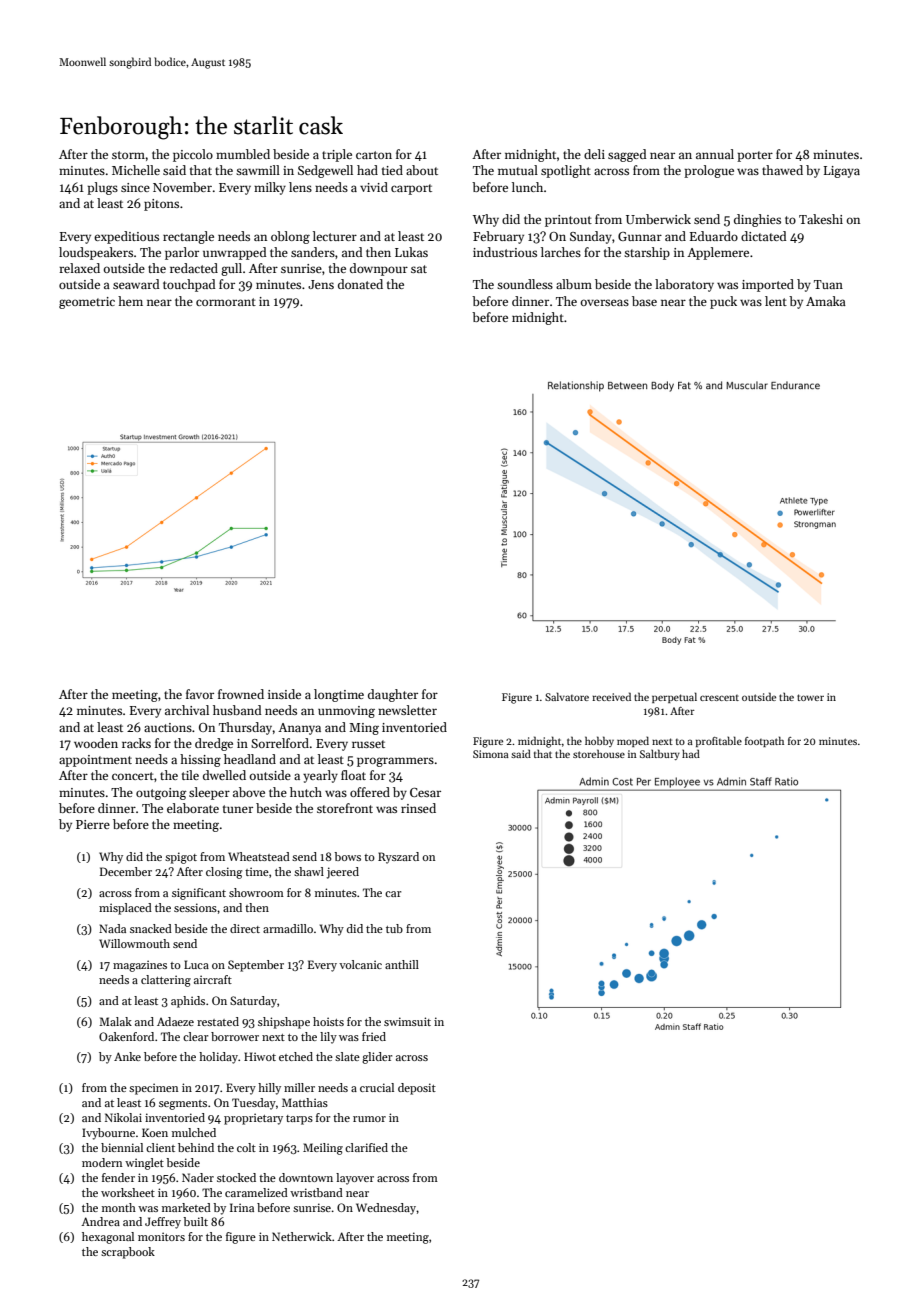 This document has width=924, height=1308. I want to click on Saltbury, so click(660, 754).
